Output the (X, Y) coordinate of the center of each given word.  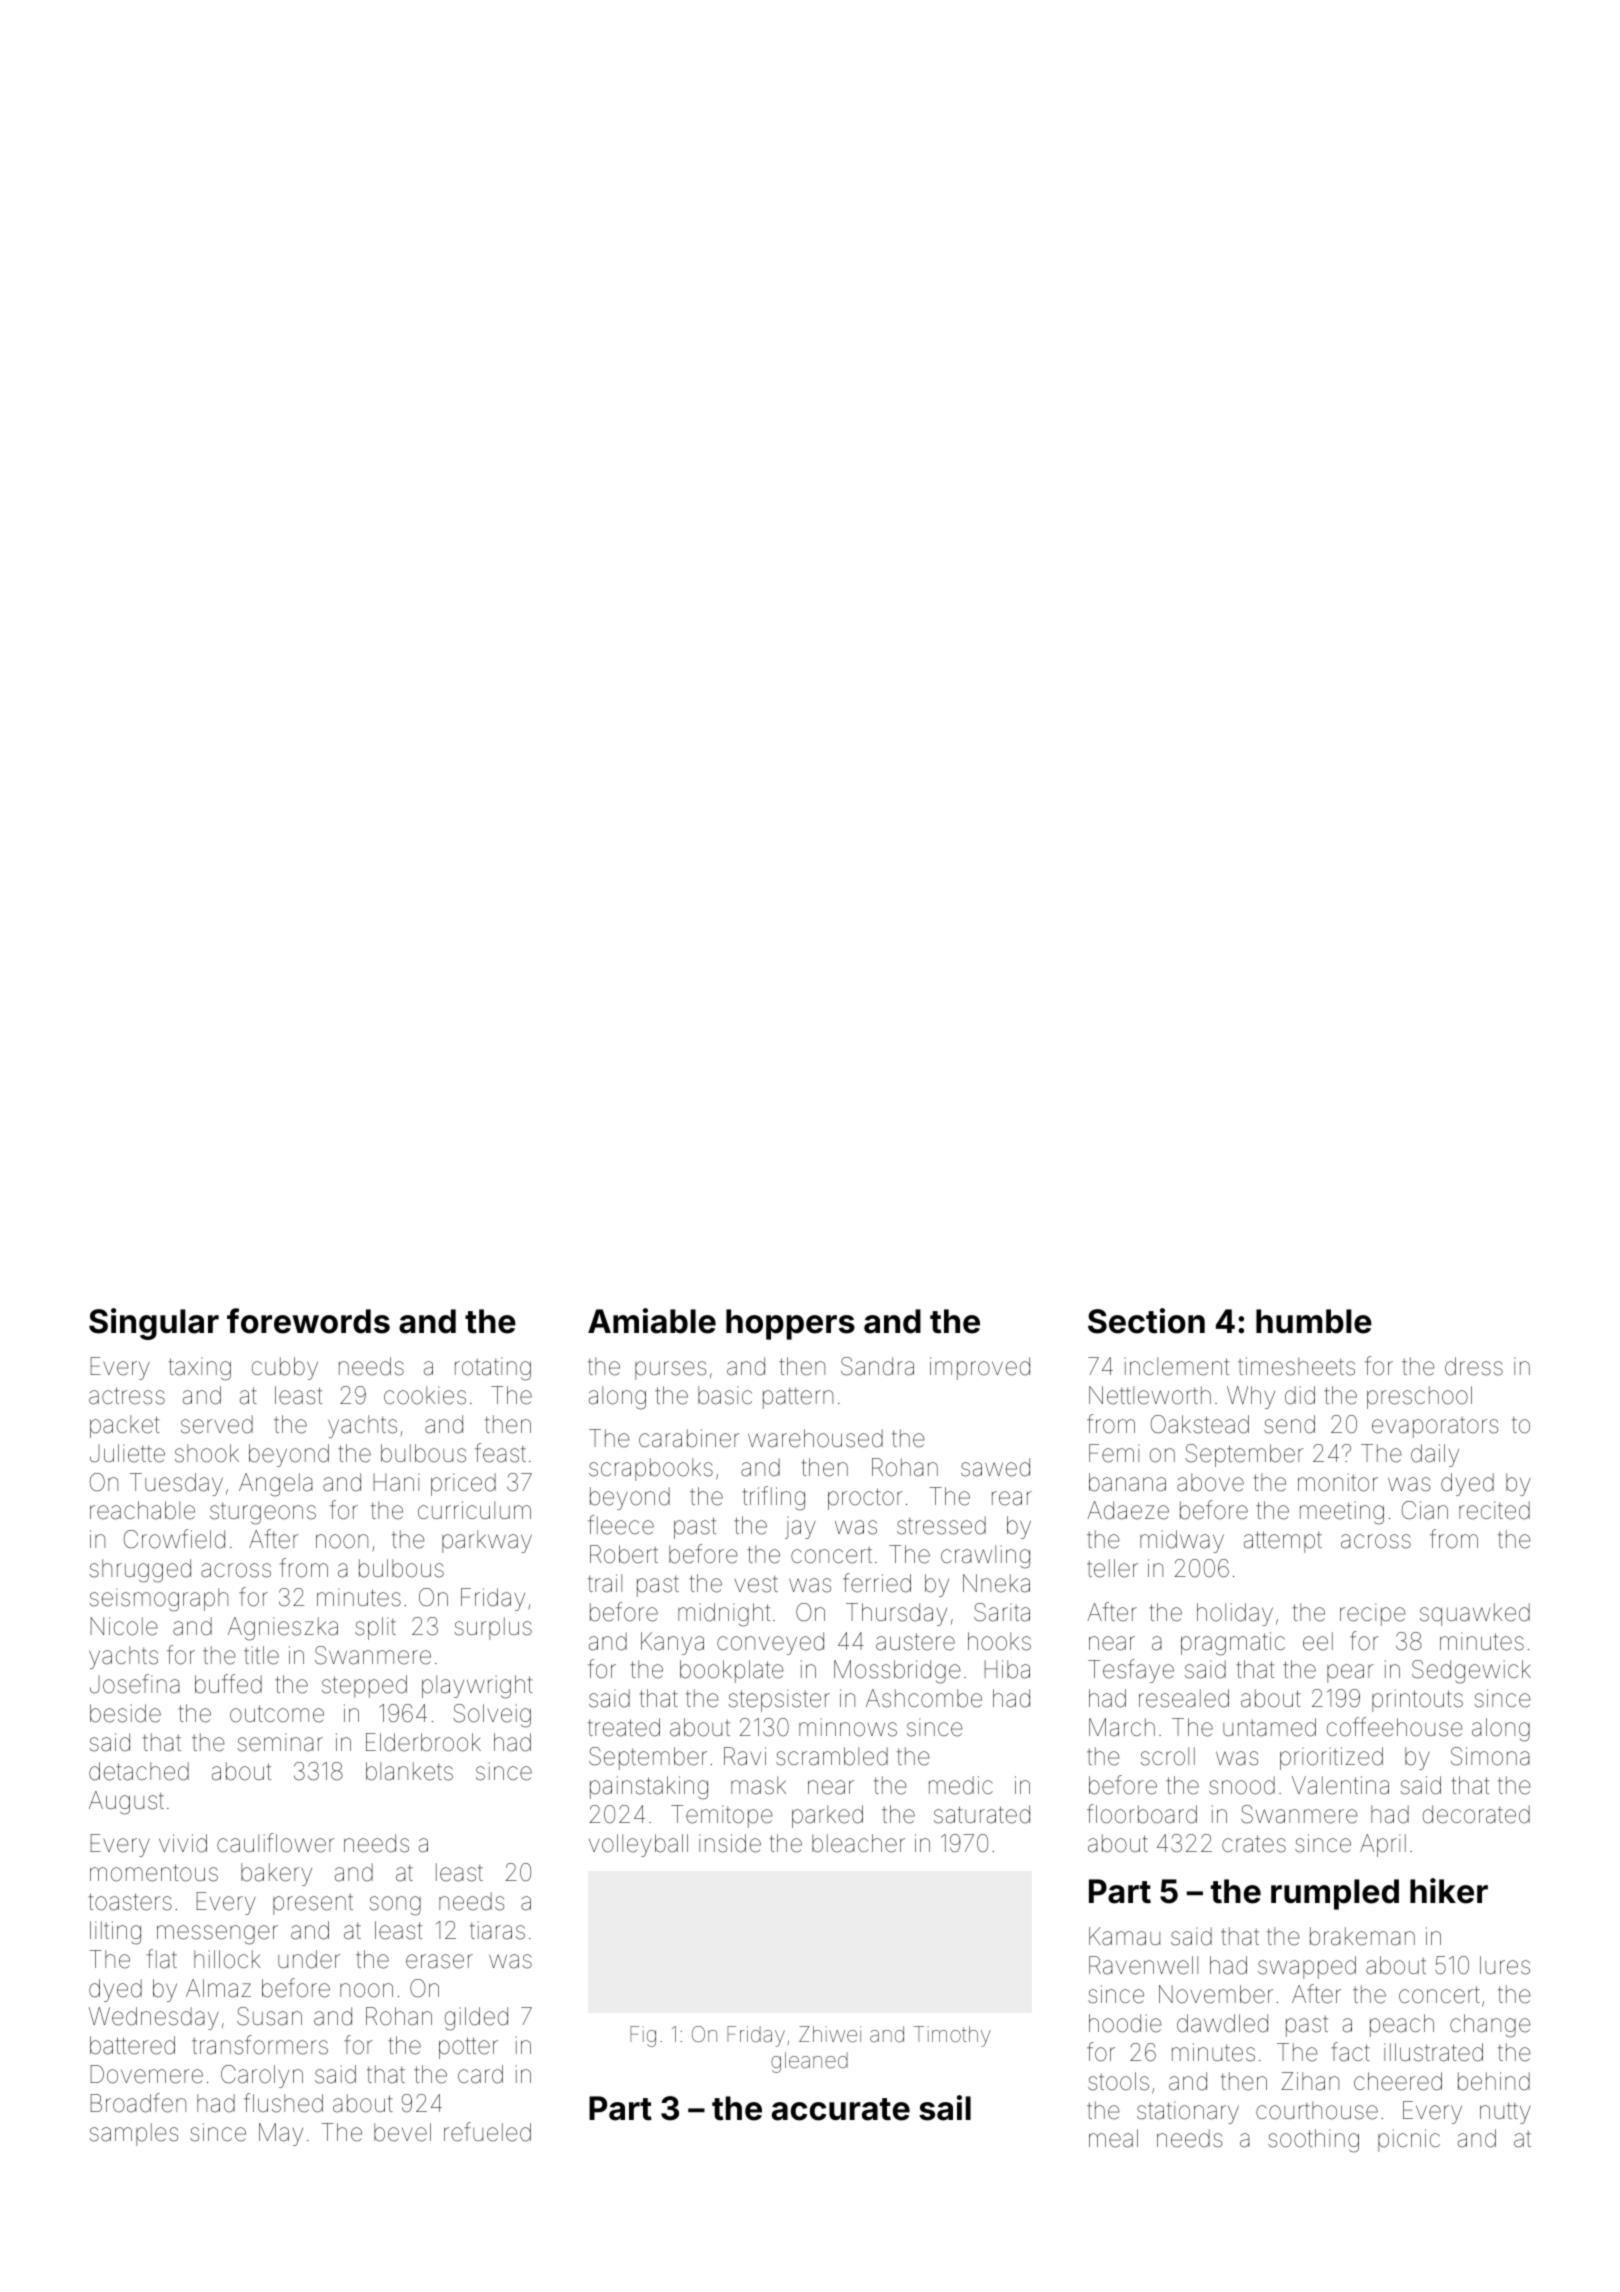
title (261, 1655)
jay (800, 1527)
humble (1314, 1321)
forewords (308, 1321)
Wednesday (154, 2018)
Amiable (652, 1321)
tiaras (497, 1930)
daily (1435, 1455)
